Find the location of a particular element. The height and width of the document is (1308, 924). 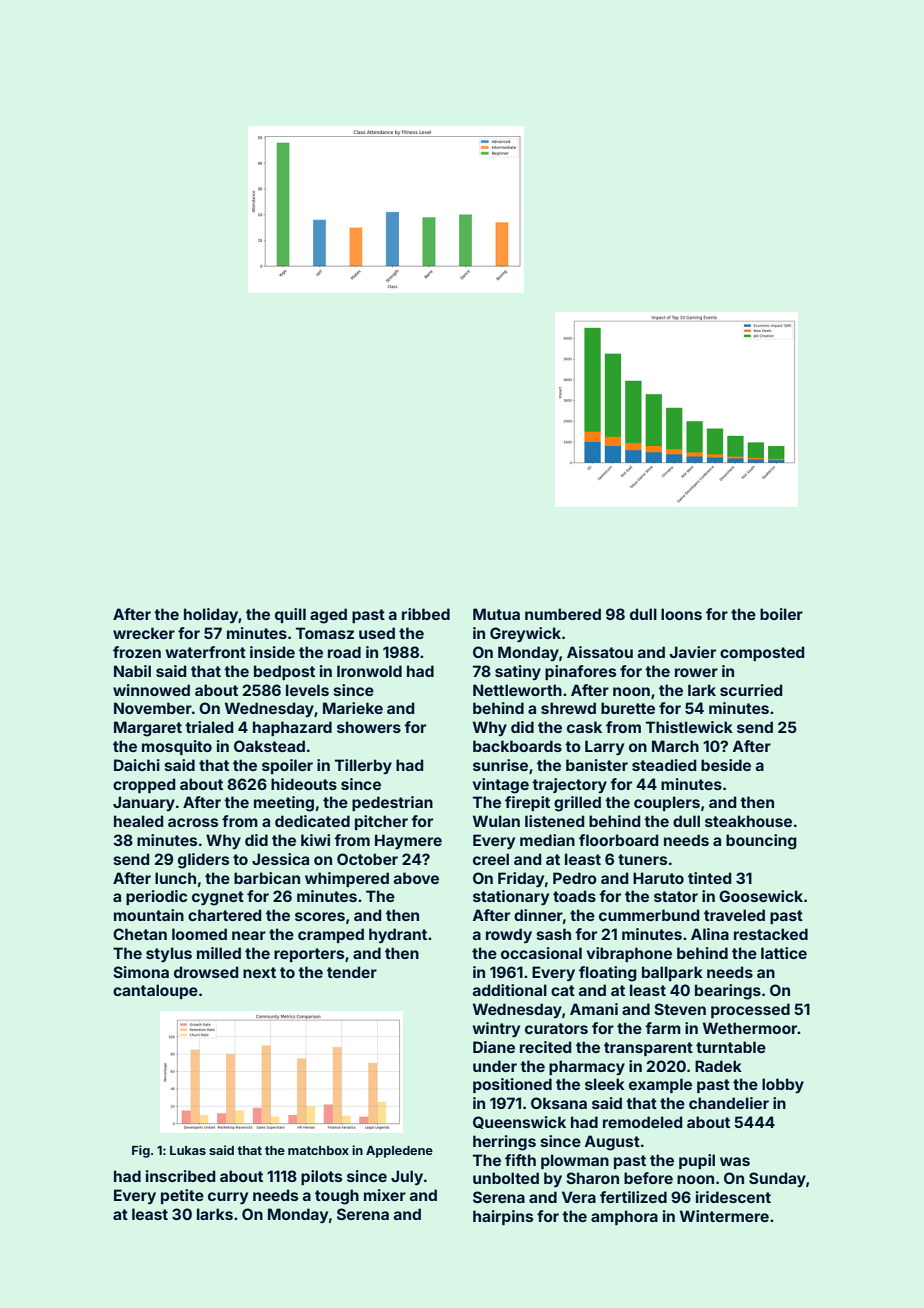

periodic is located at coordinates (156, 897).
